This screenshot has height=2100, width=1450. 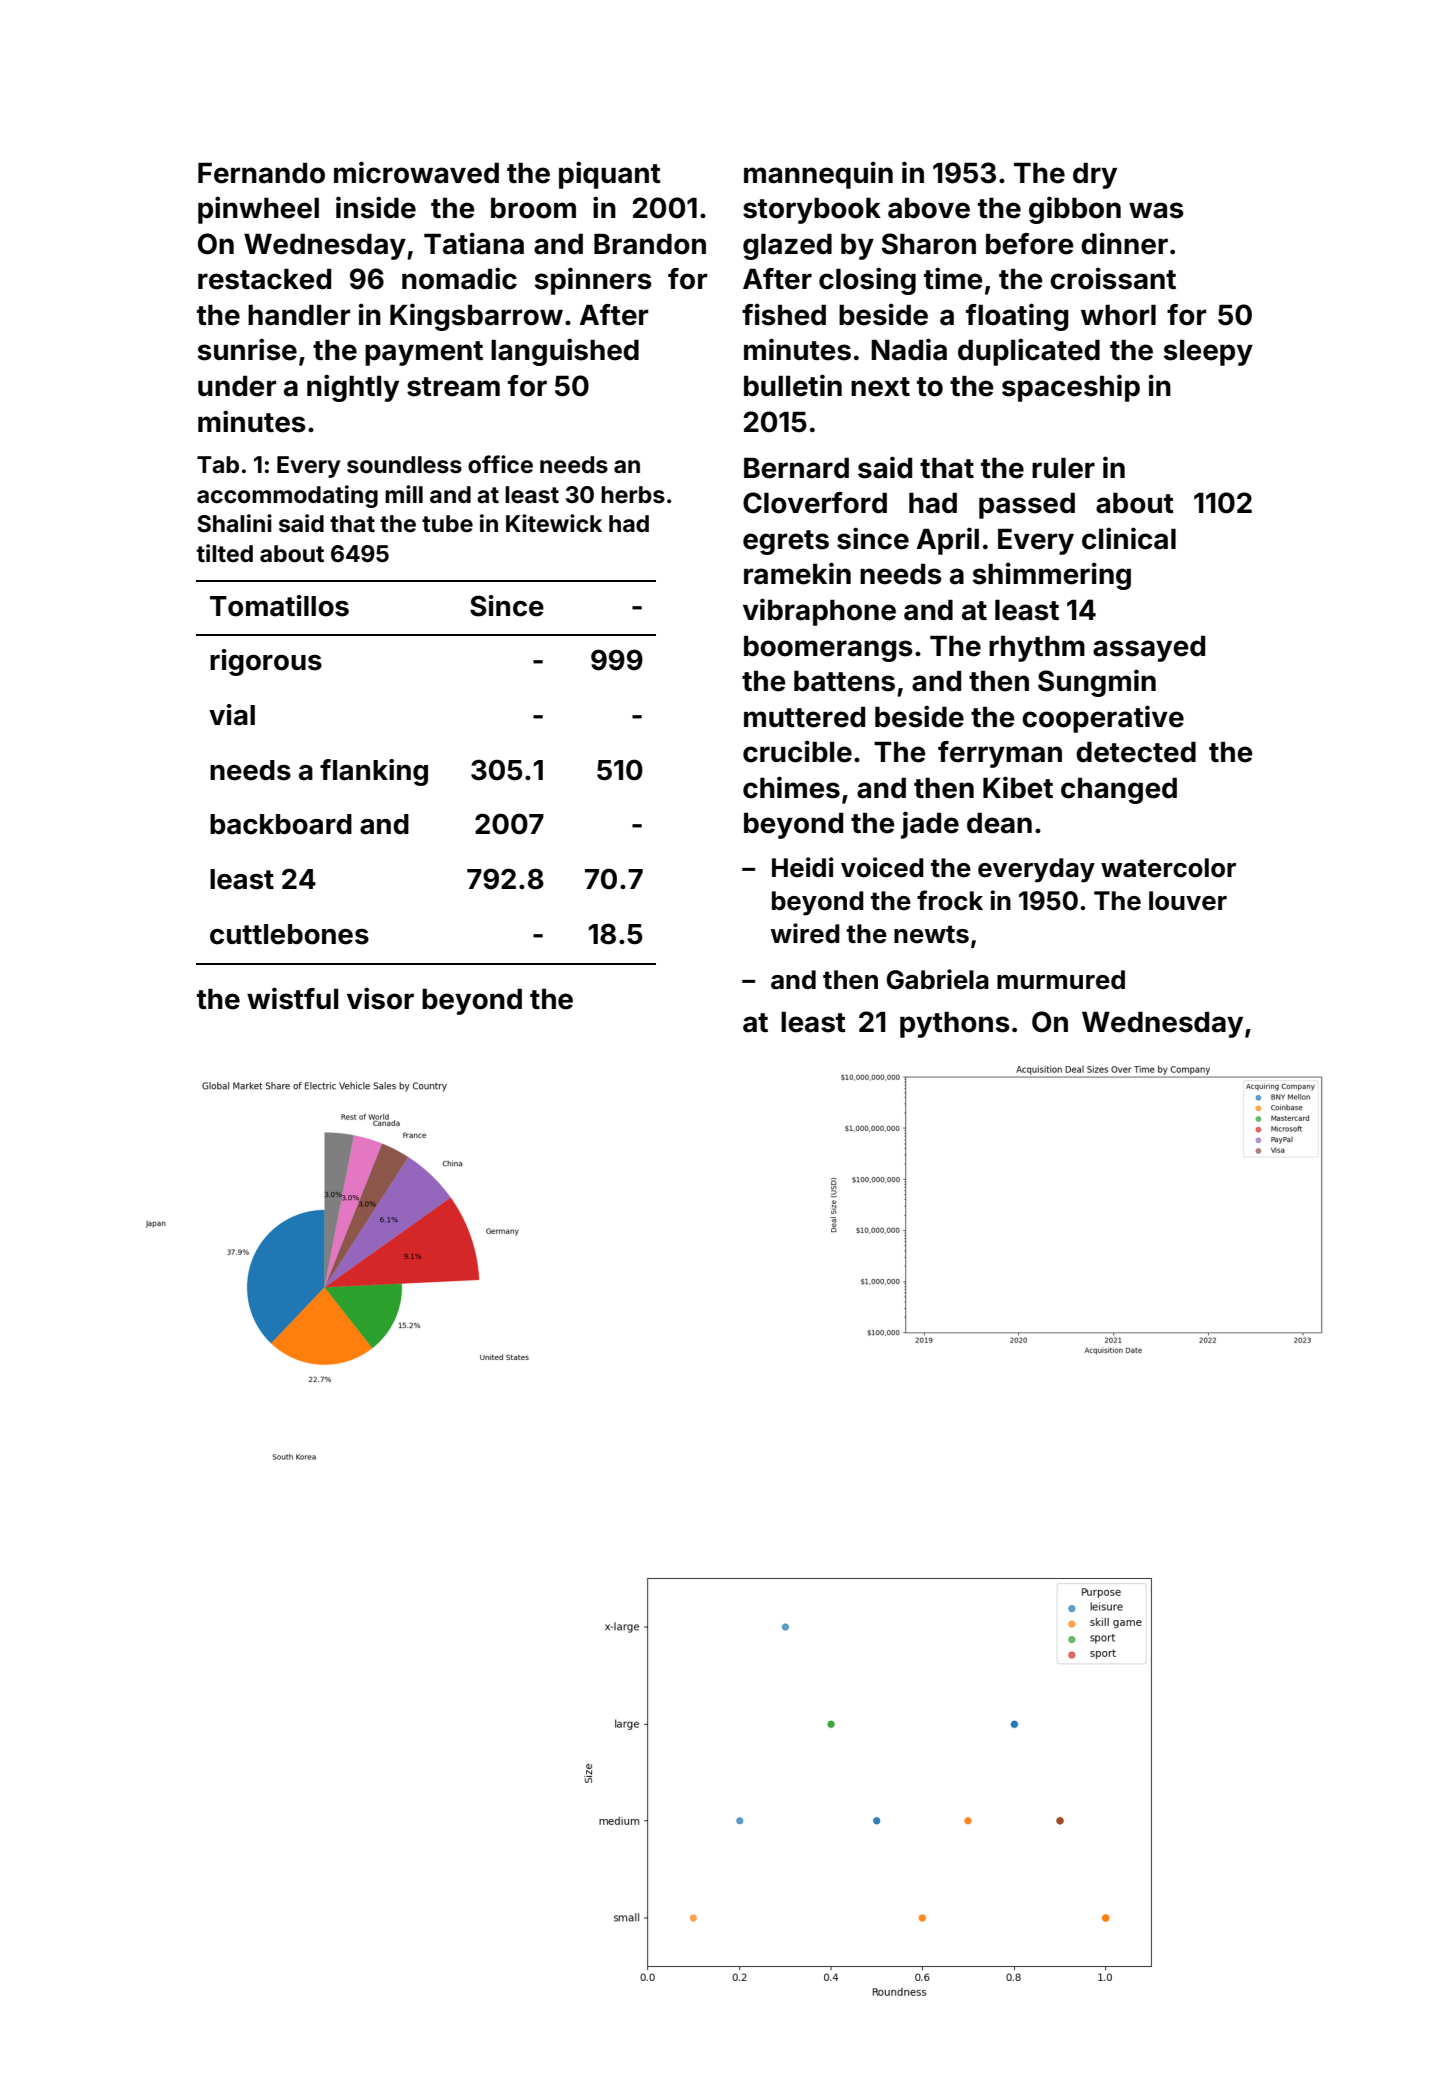 What do you see at coordinates (289, 934) in the screenshot?
I see `cuttlebones` at bounding box center [289, 934].
